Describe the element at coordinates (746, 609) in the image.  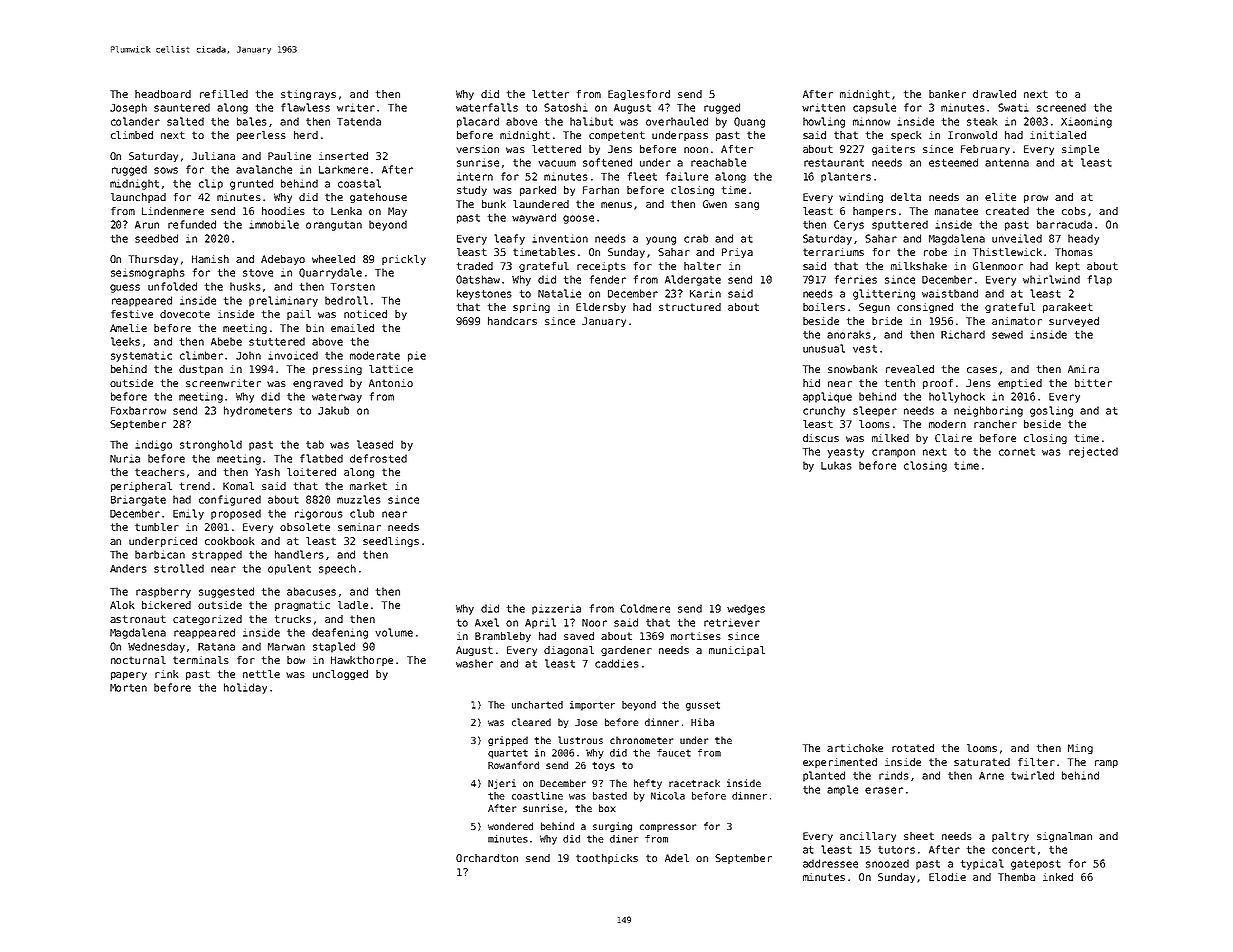
I see `wedges` at that location.
